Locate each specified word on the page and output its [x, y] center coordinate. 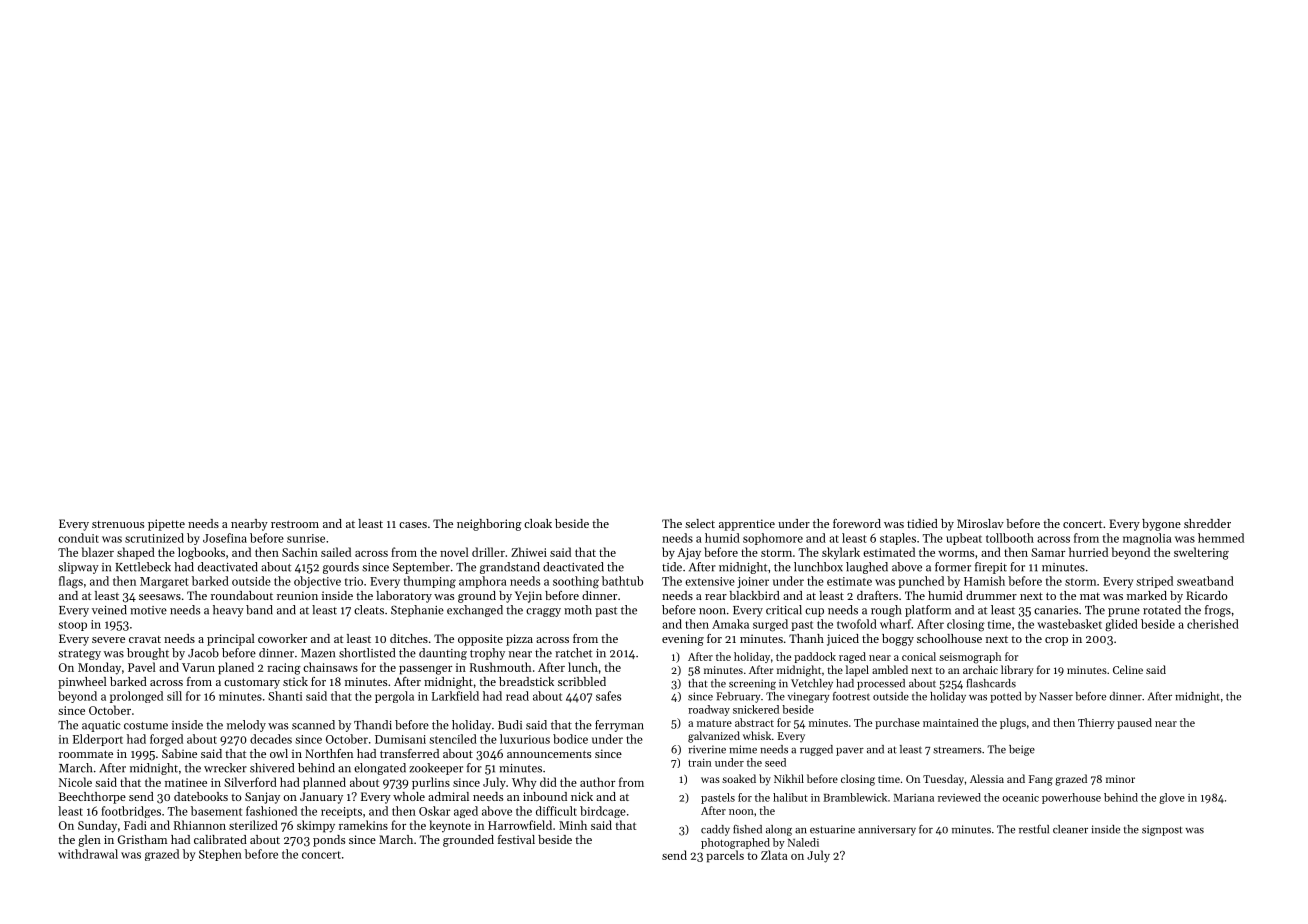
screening [752, 684]
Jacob [203, 653]
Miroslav [980, 523]
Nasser [1056, 696]
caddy [715, 830]
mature [714, 723]
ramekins [363, 825]
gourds [341, 568]
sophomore [773, 539]
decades [271, 739]
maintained [951, 722]
